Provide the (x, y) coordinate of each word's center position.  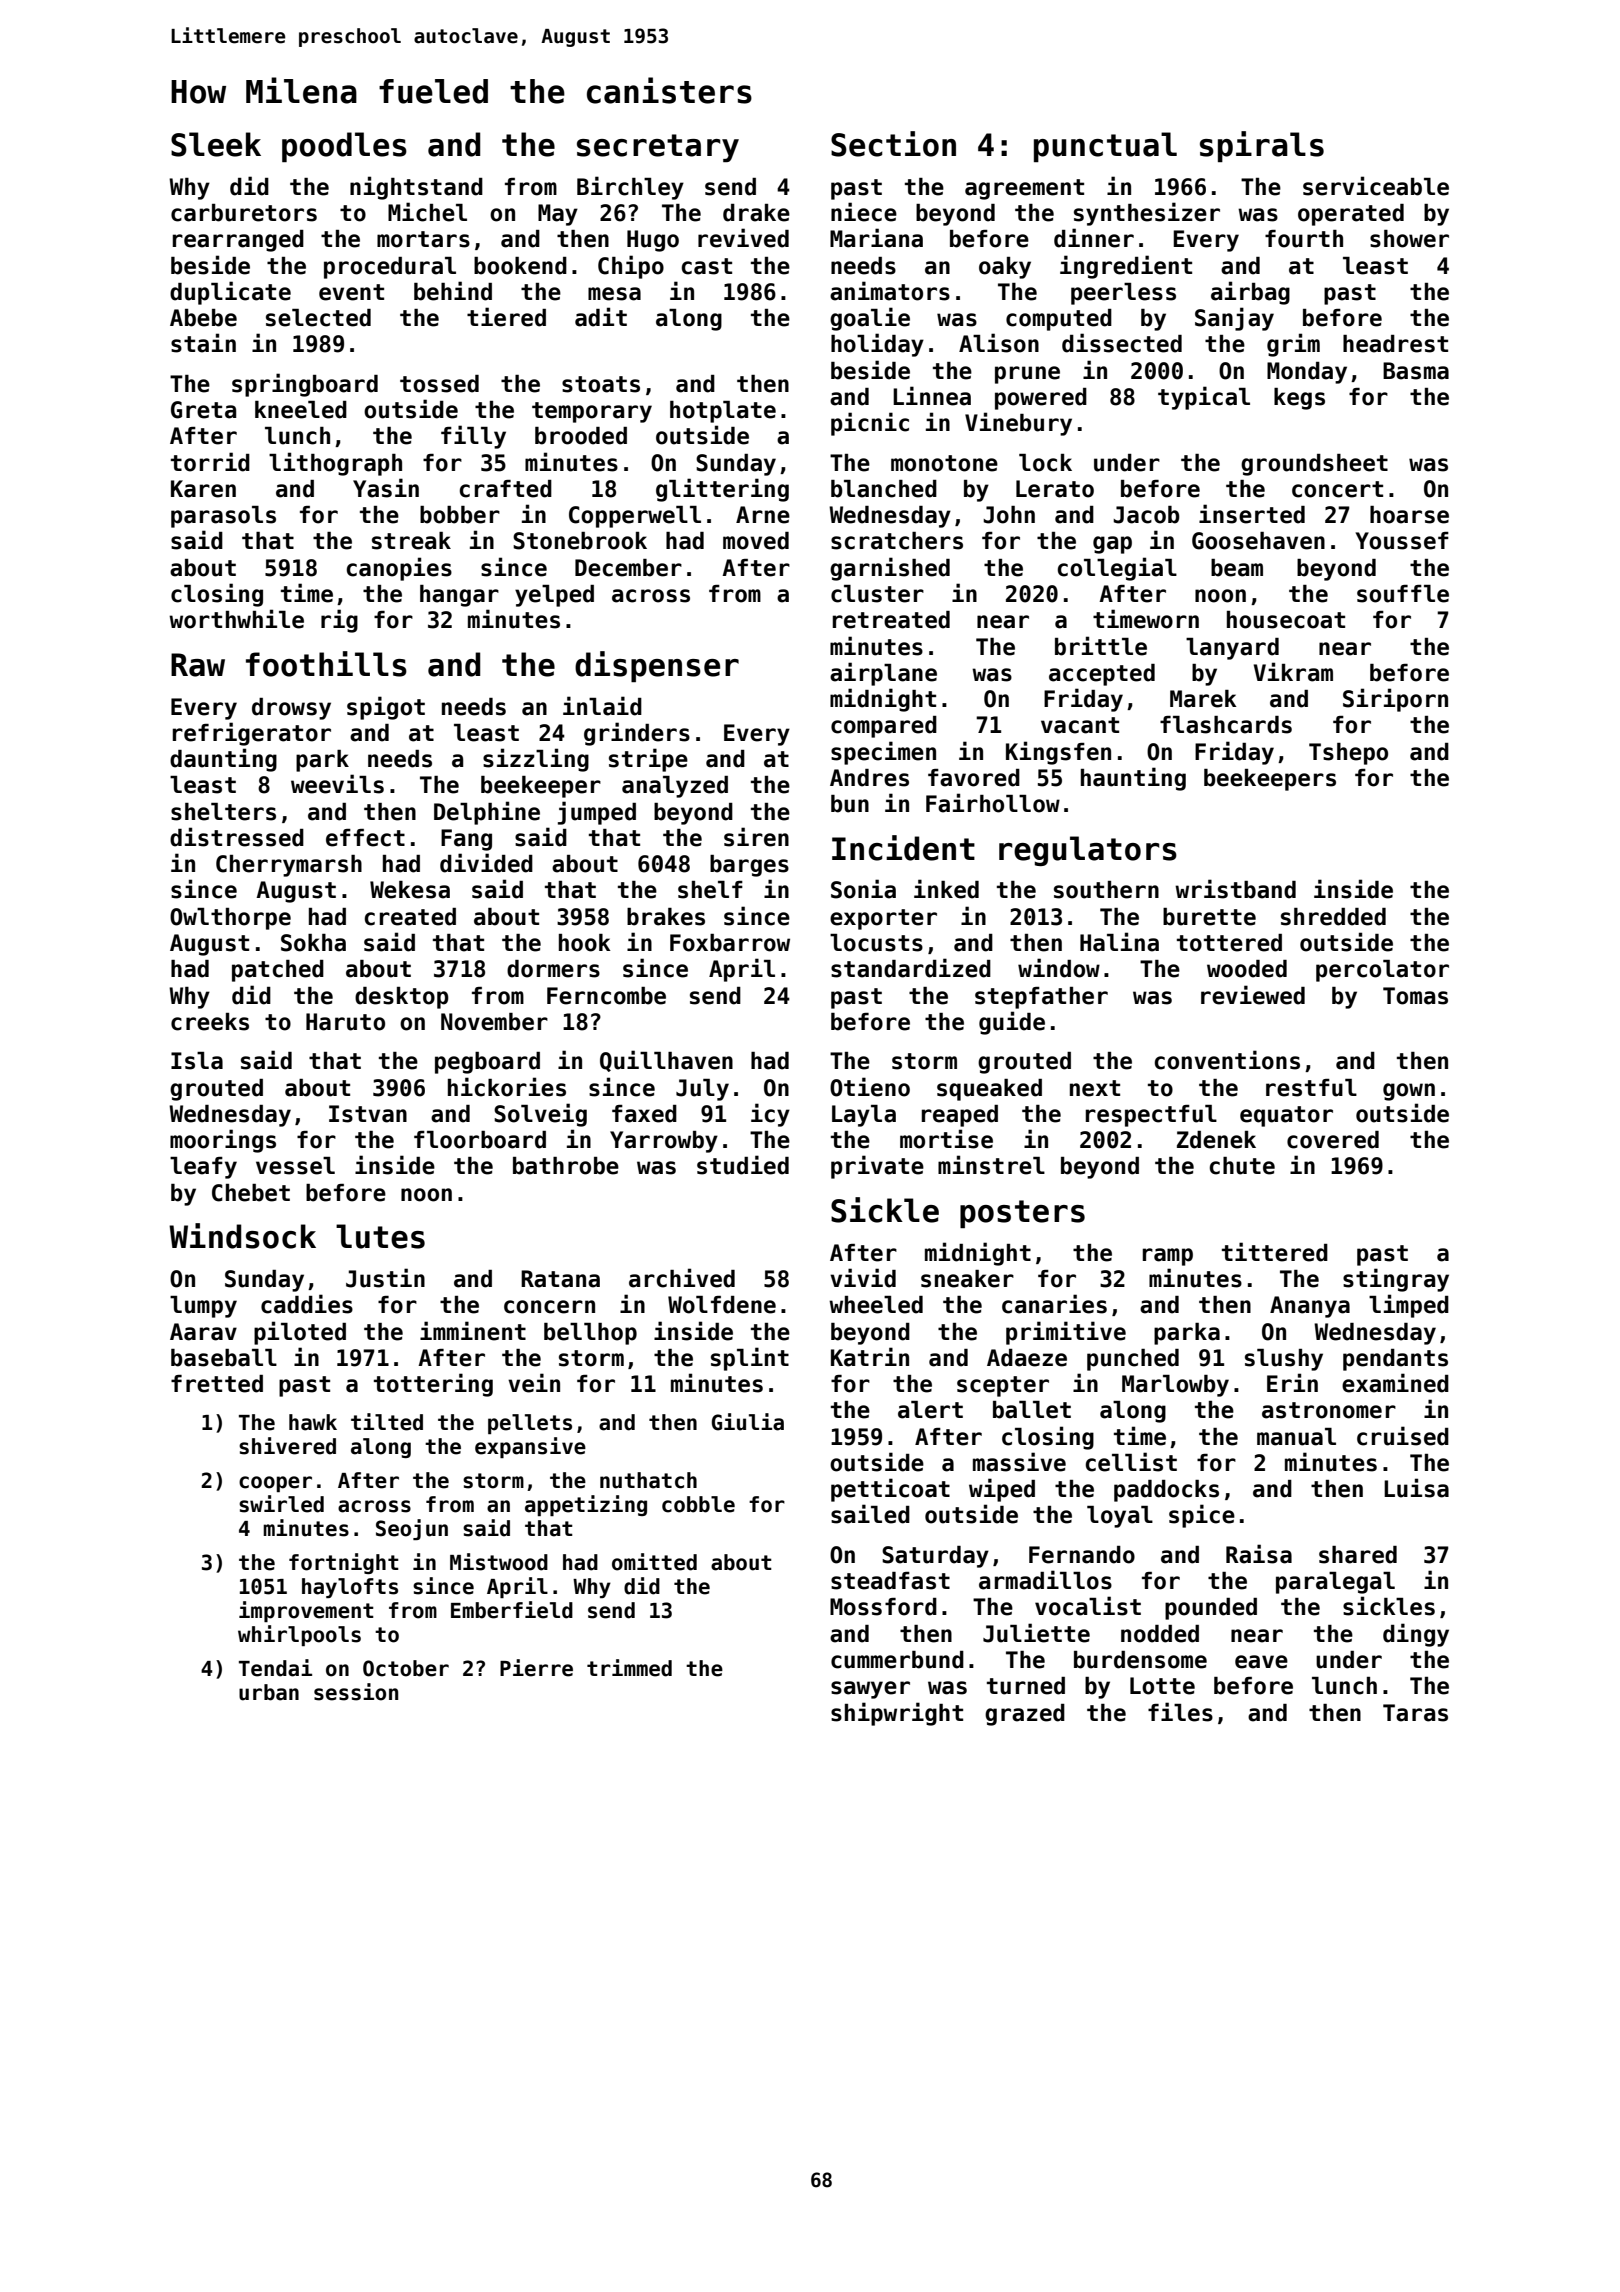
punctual (1105, 147)
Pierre (536, 1668)
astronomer (1329, 1410)
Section (893, 144)
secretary (658, 148)
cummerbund (897, 1660)
